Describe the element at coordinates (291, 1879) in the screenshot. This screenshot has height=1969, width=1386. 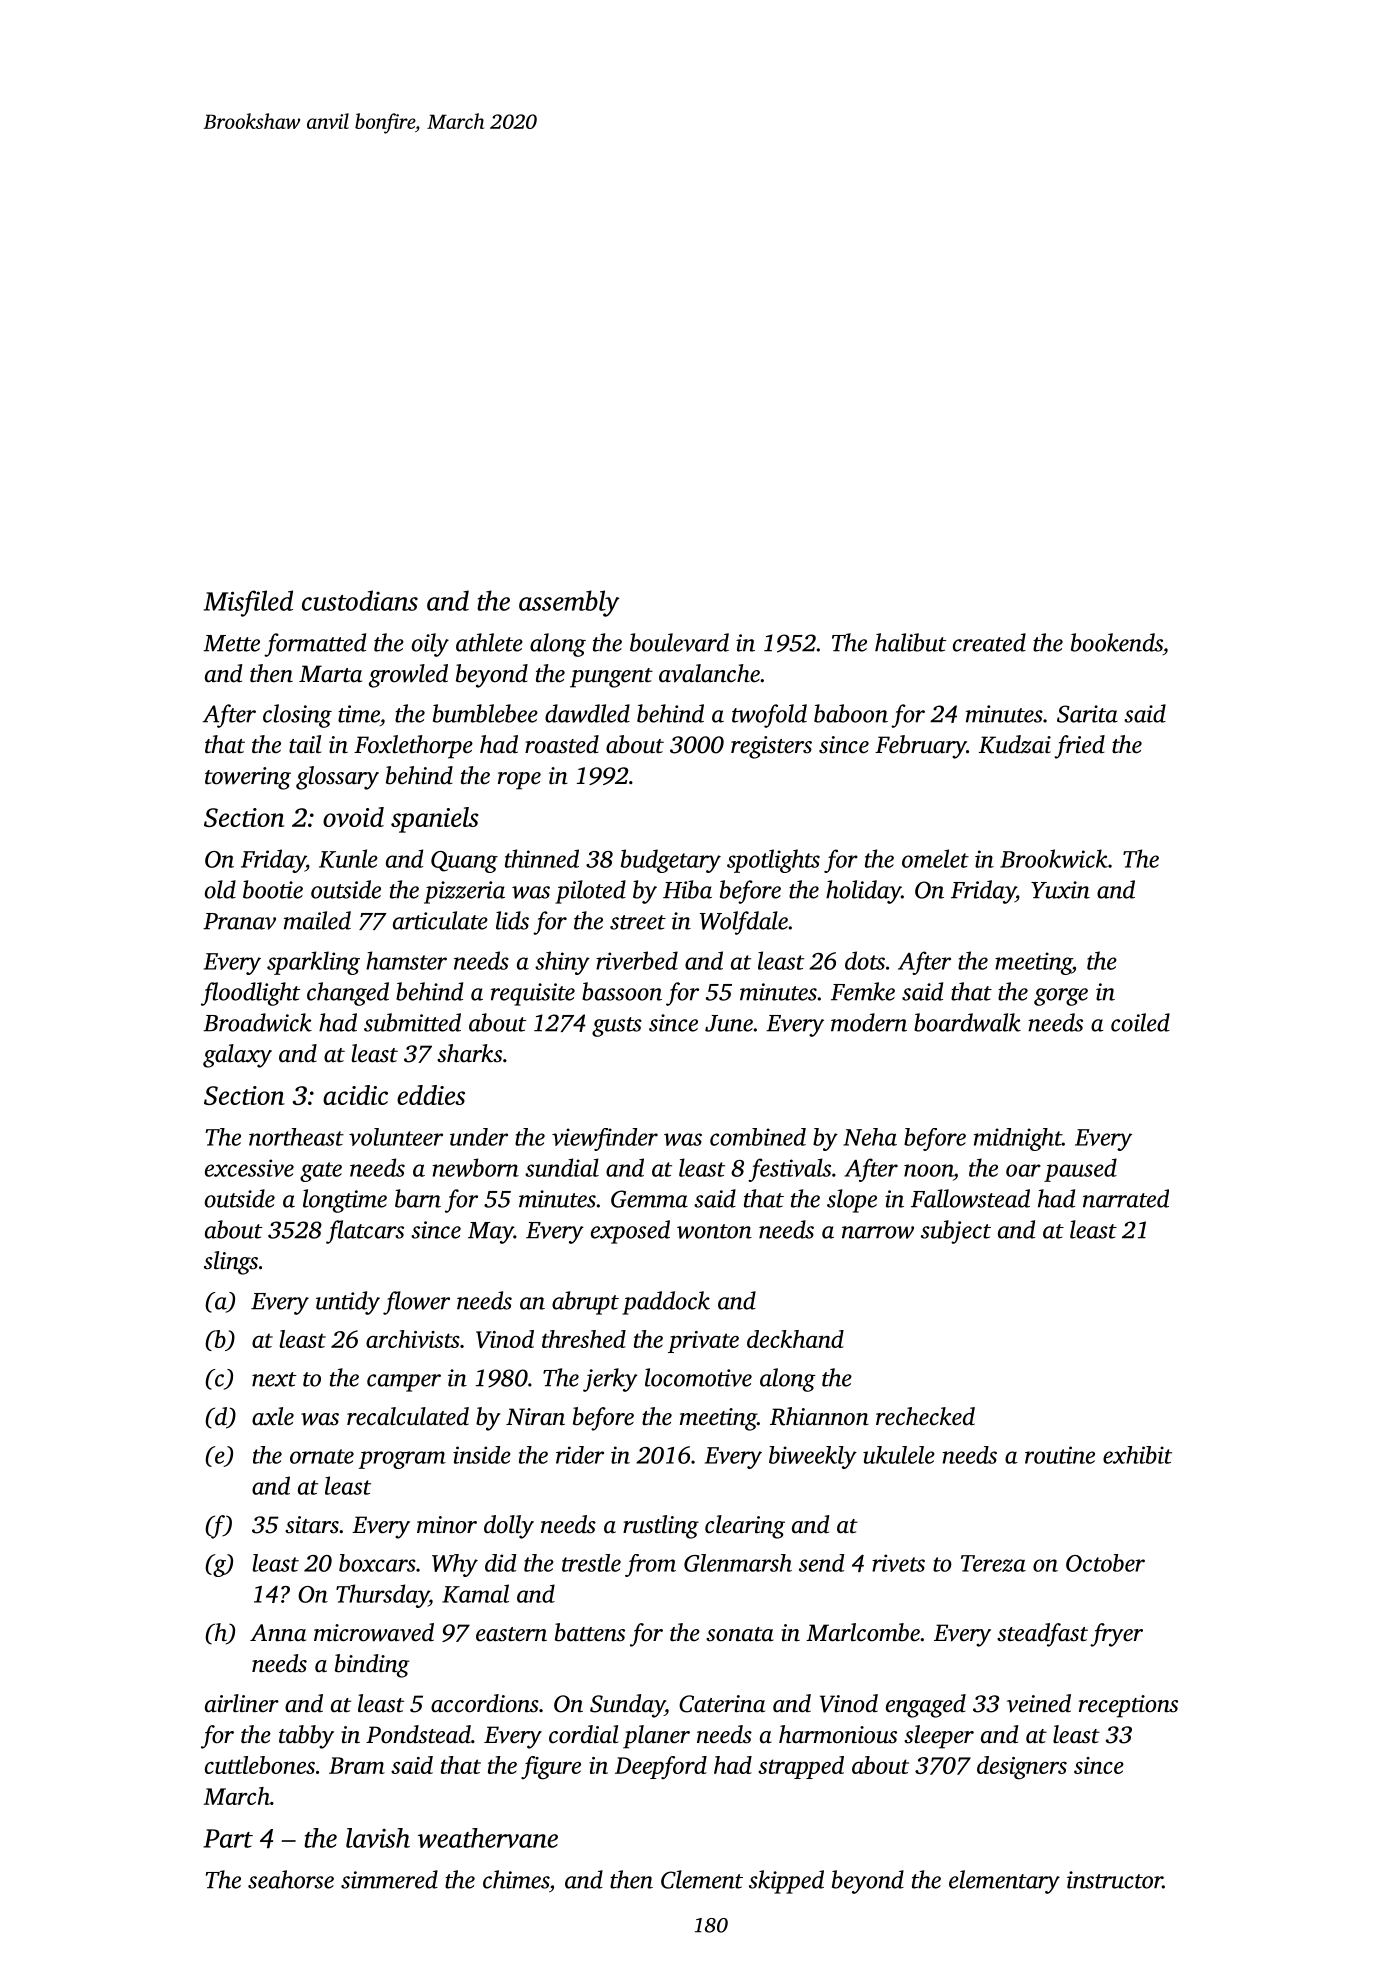
I see `seahorse` at that location.
